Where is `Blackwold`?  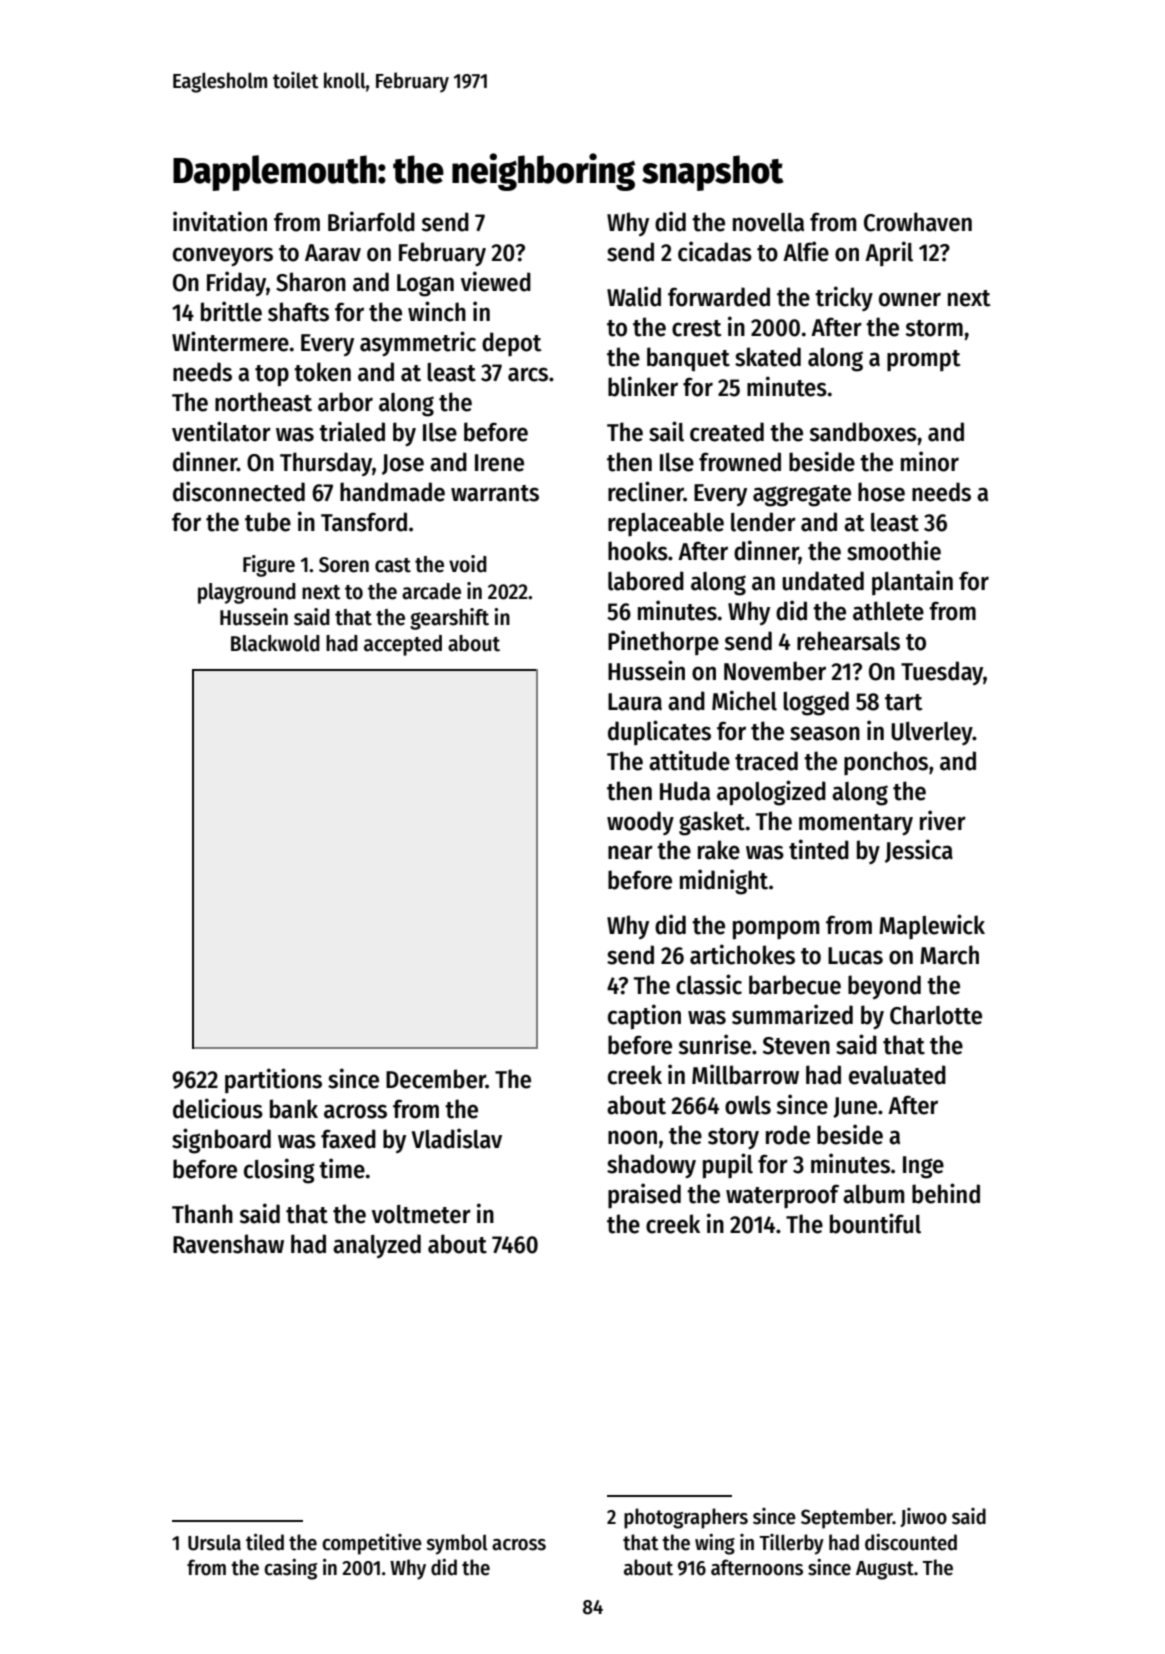 Blackwold is located at coordinates (275, 643).
